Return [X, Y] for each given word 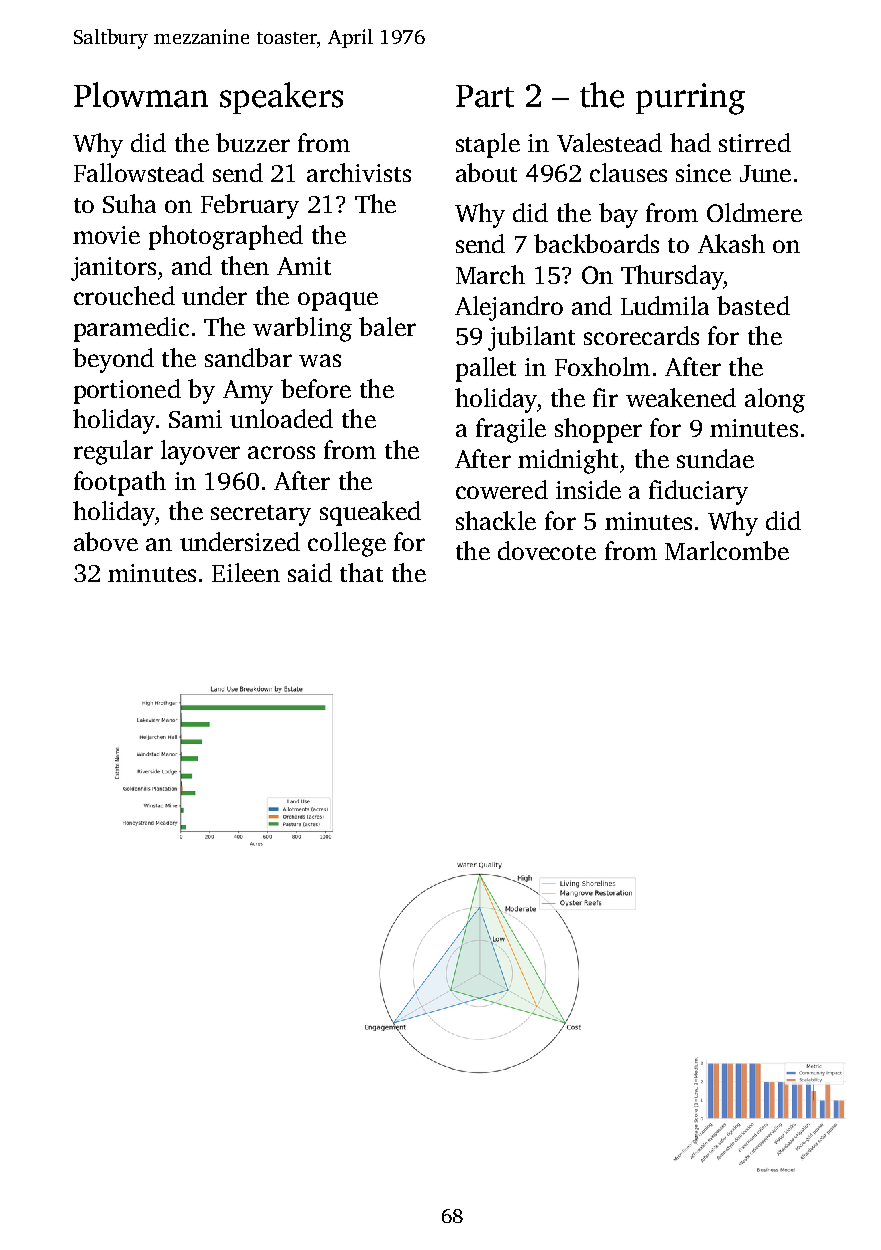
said [310, 572]
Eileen [246, 572]
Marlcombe [727, 550]
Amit [304, 266]
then [245, 265]
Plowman [141, 95]
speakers [281, 98]
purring [690, 99]
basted [753, 305]
